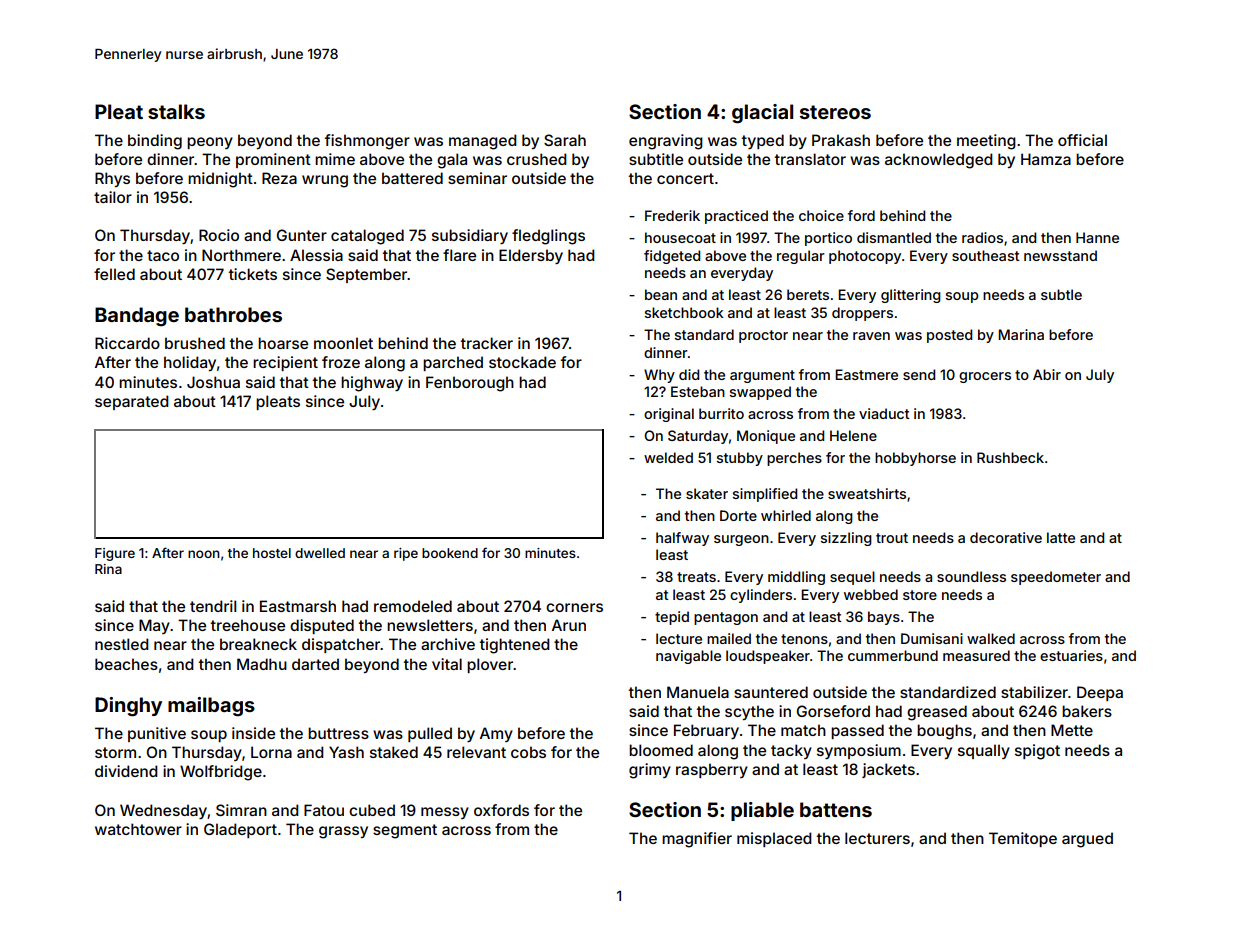 This document has width=1233, height=952. I want to click on Hanne, so click(1097, 237).
